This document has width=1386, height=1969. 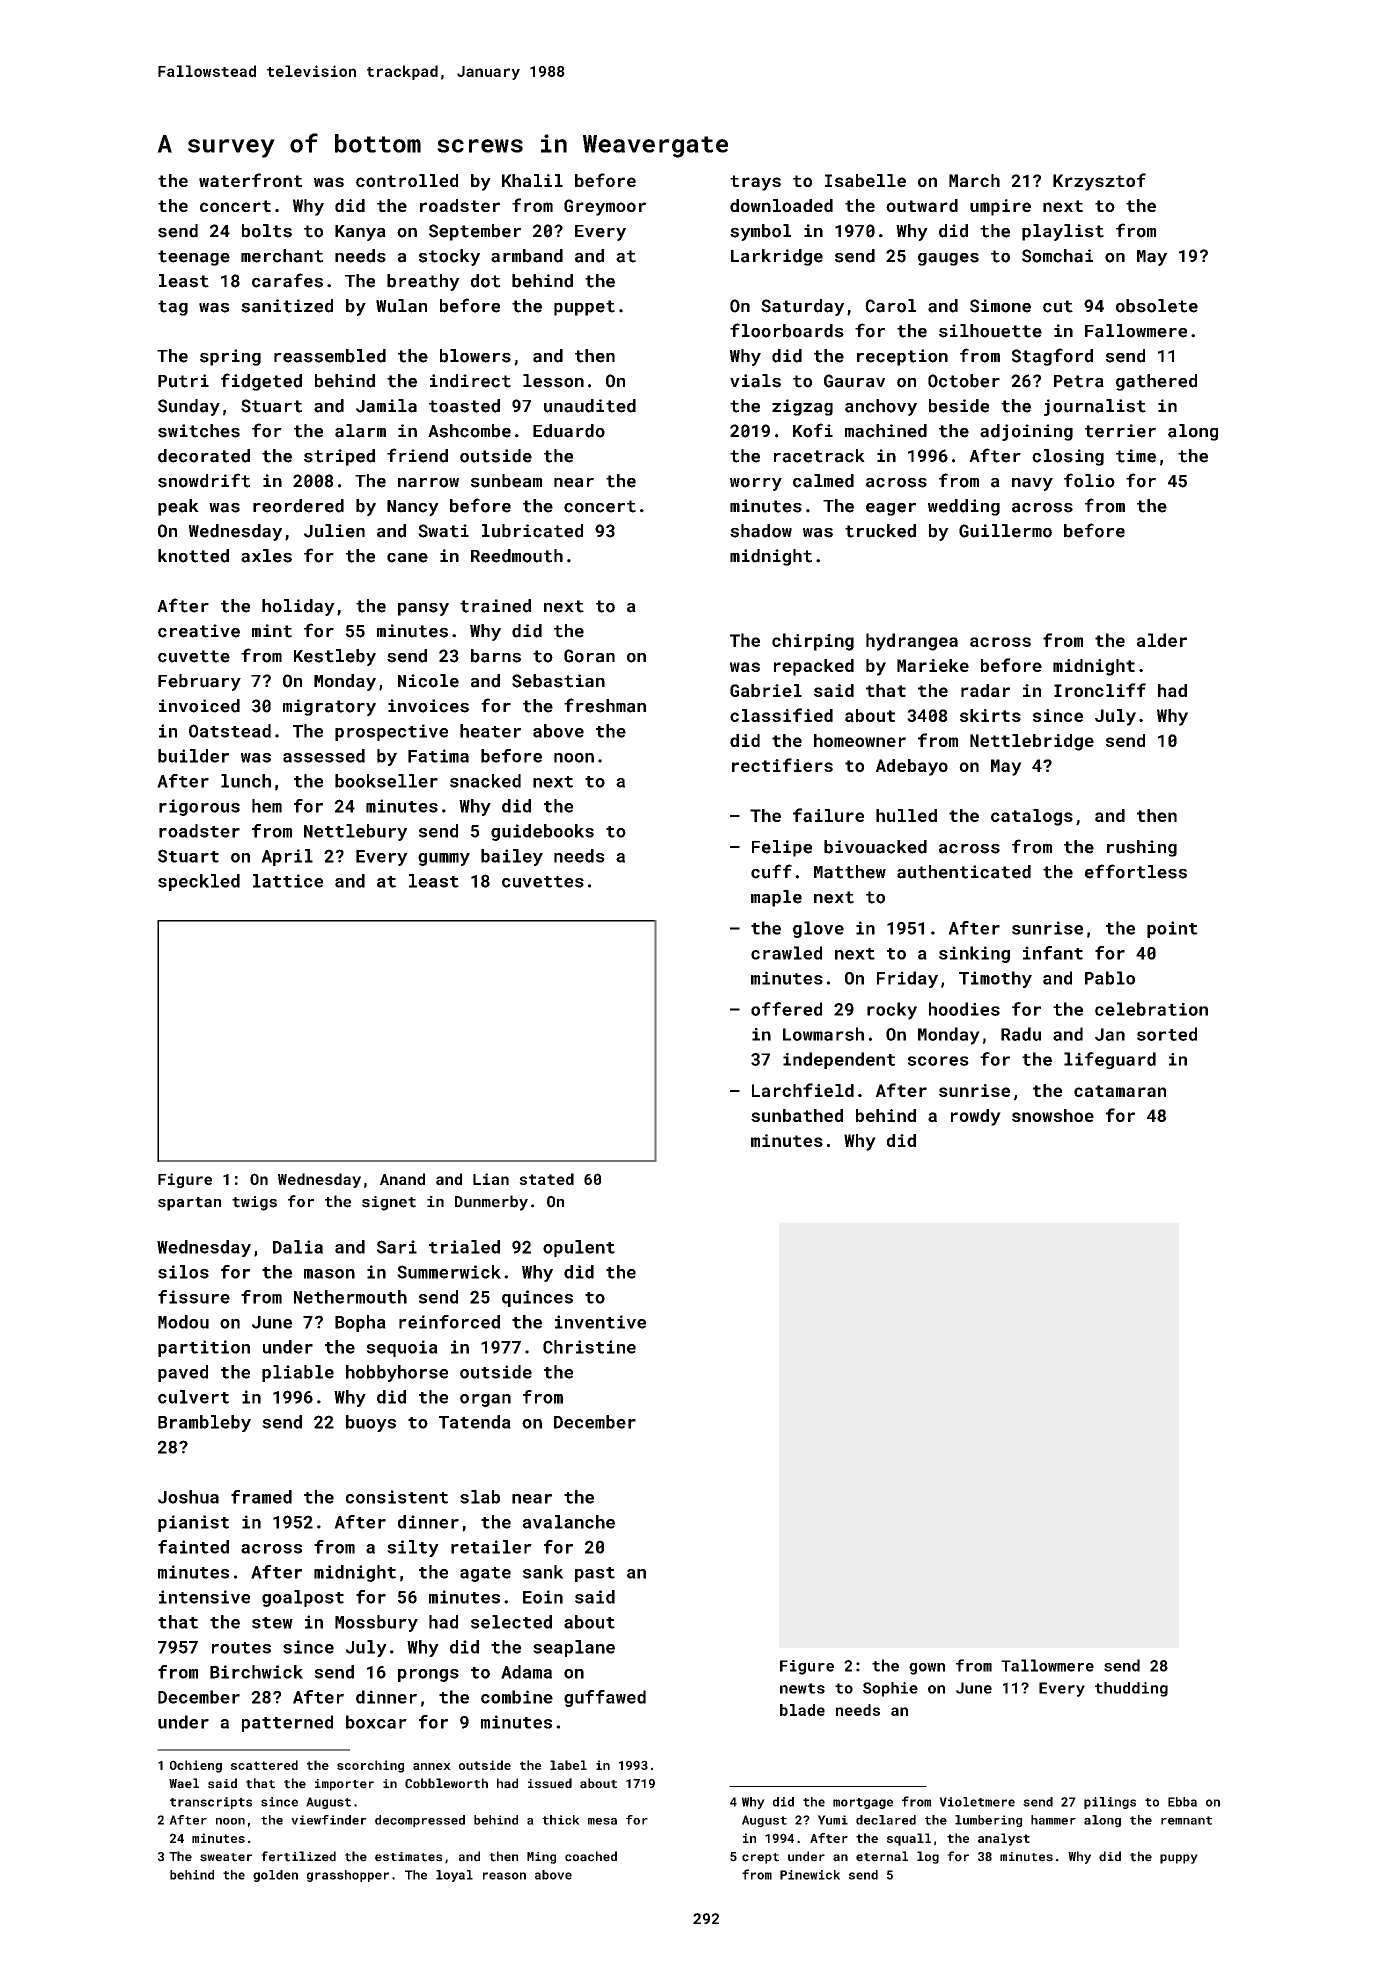 What do you see at coordinates (1047, 1665) in the document?
I see `Tallowmere` at bounding box center [1047, 1665].
